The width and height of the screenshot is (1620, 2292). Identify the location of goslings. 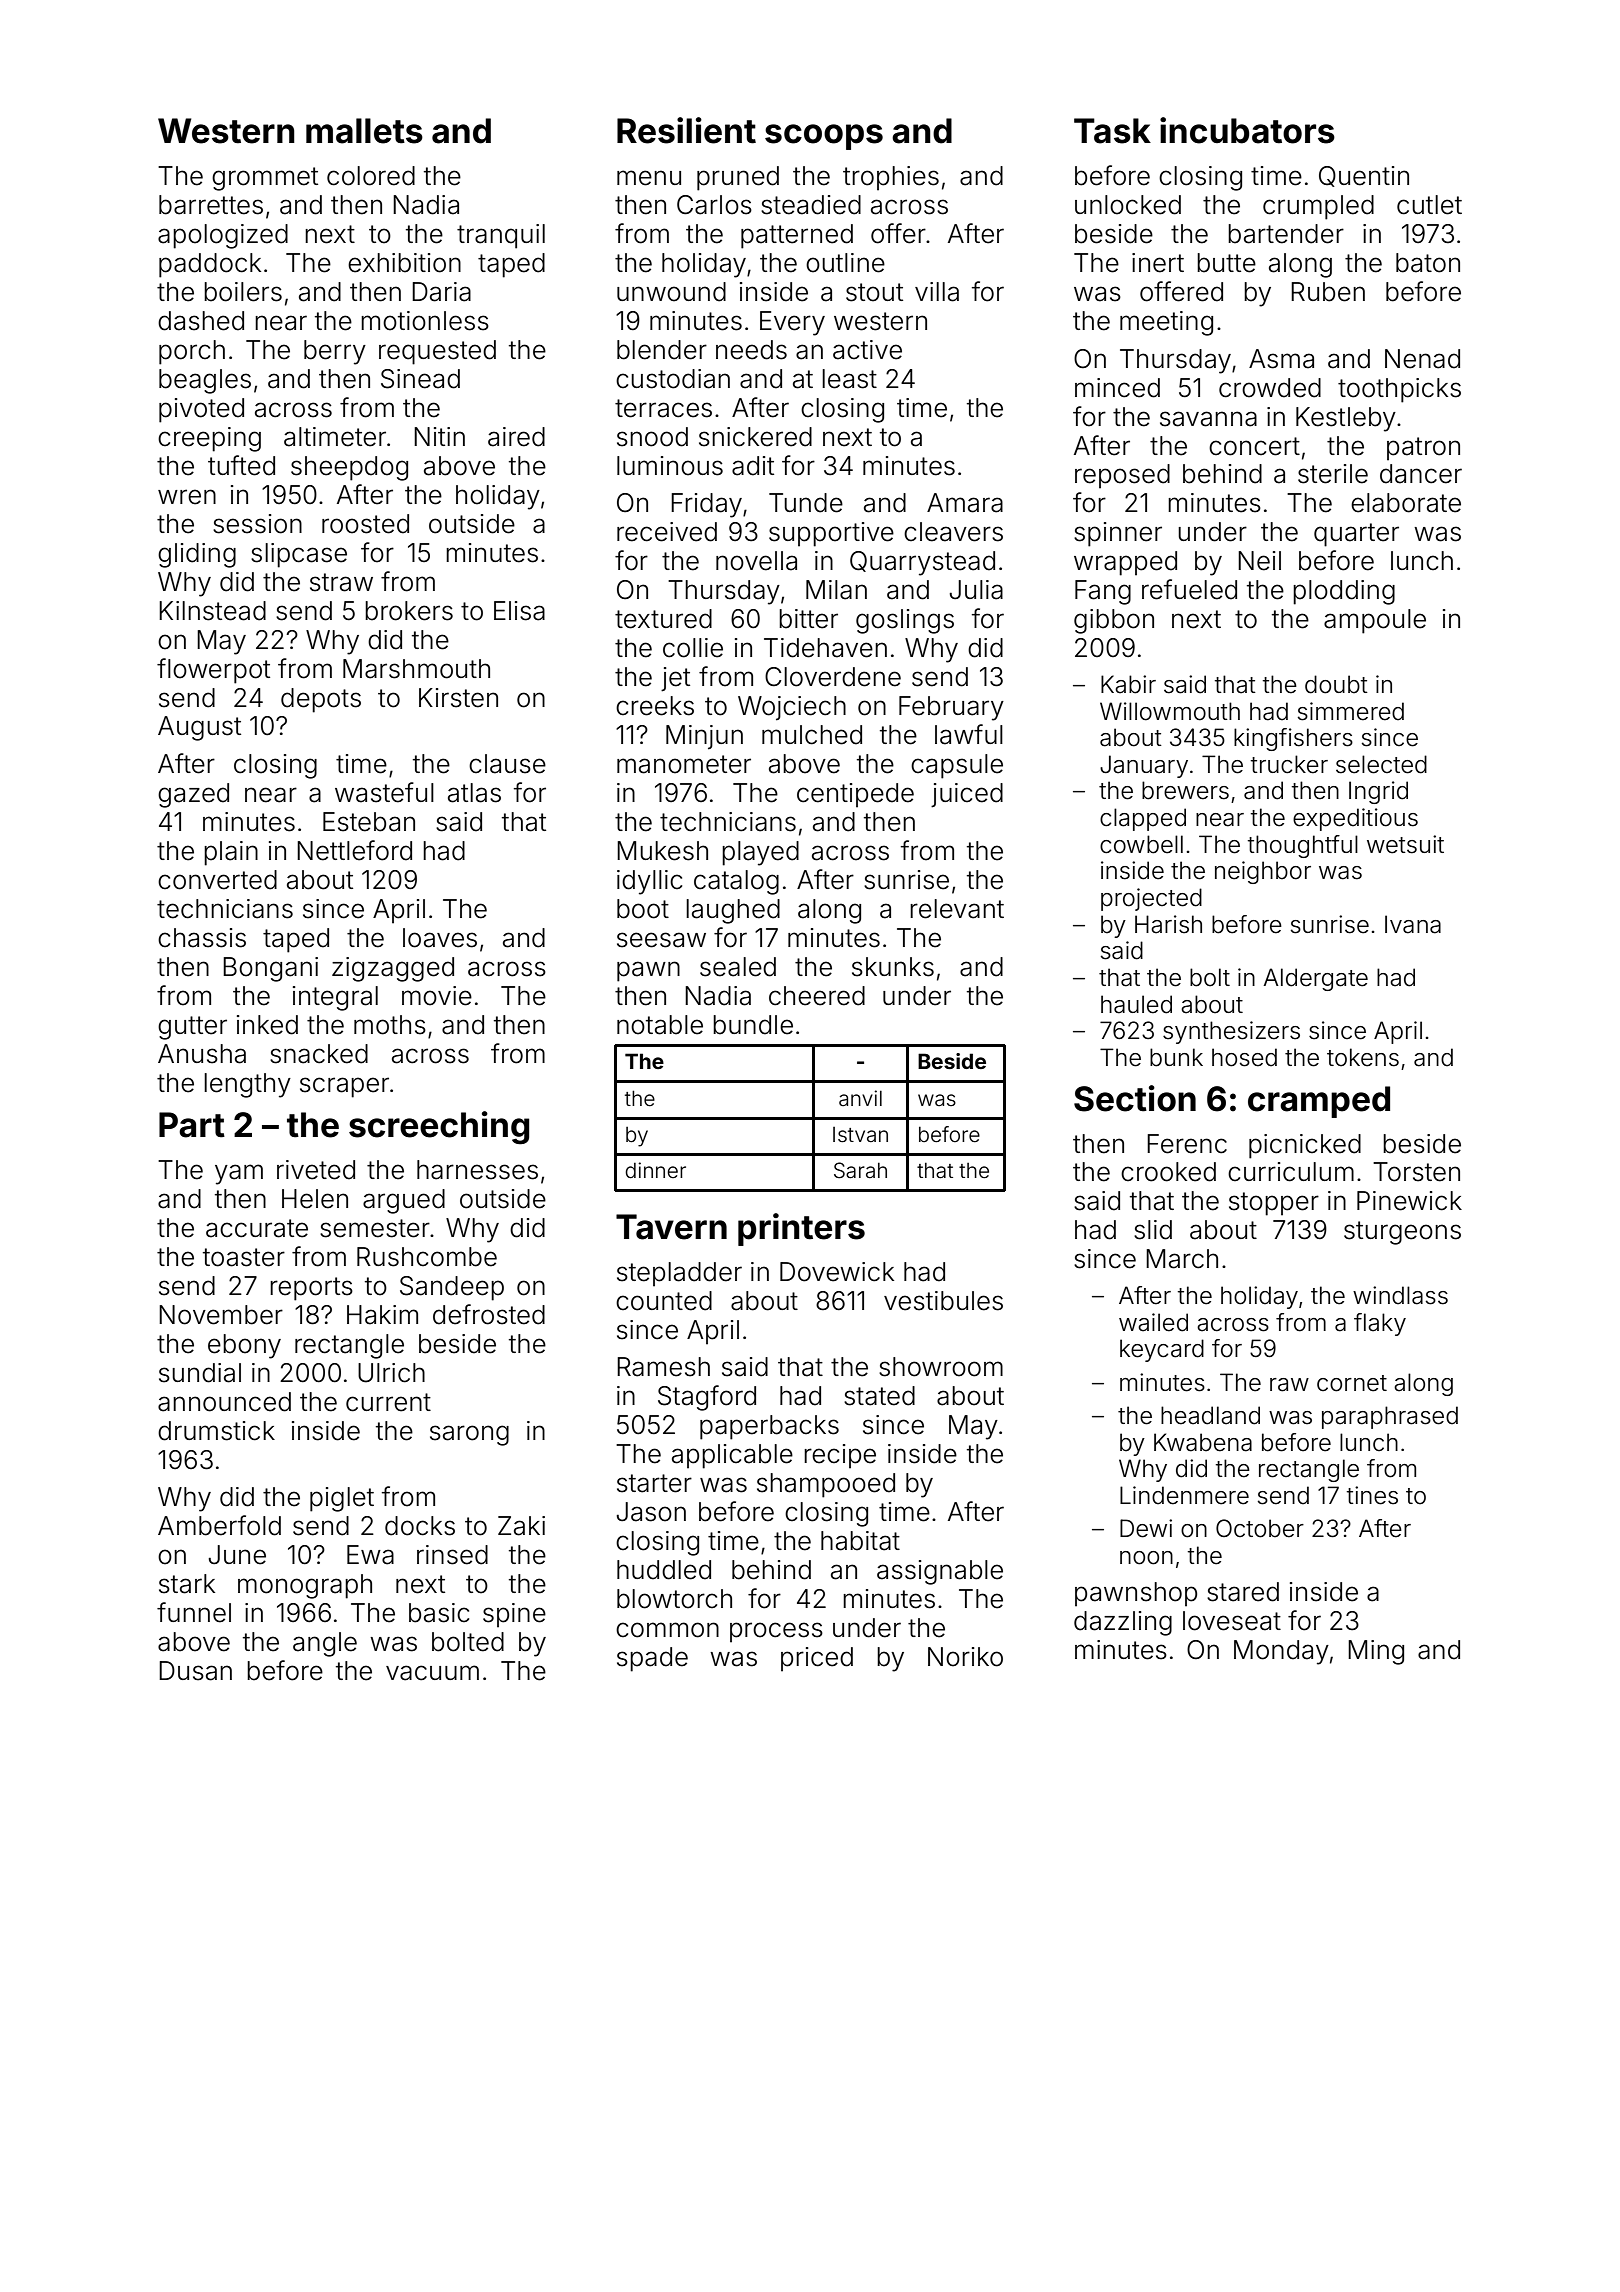
(905, 621).
